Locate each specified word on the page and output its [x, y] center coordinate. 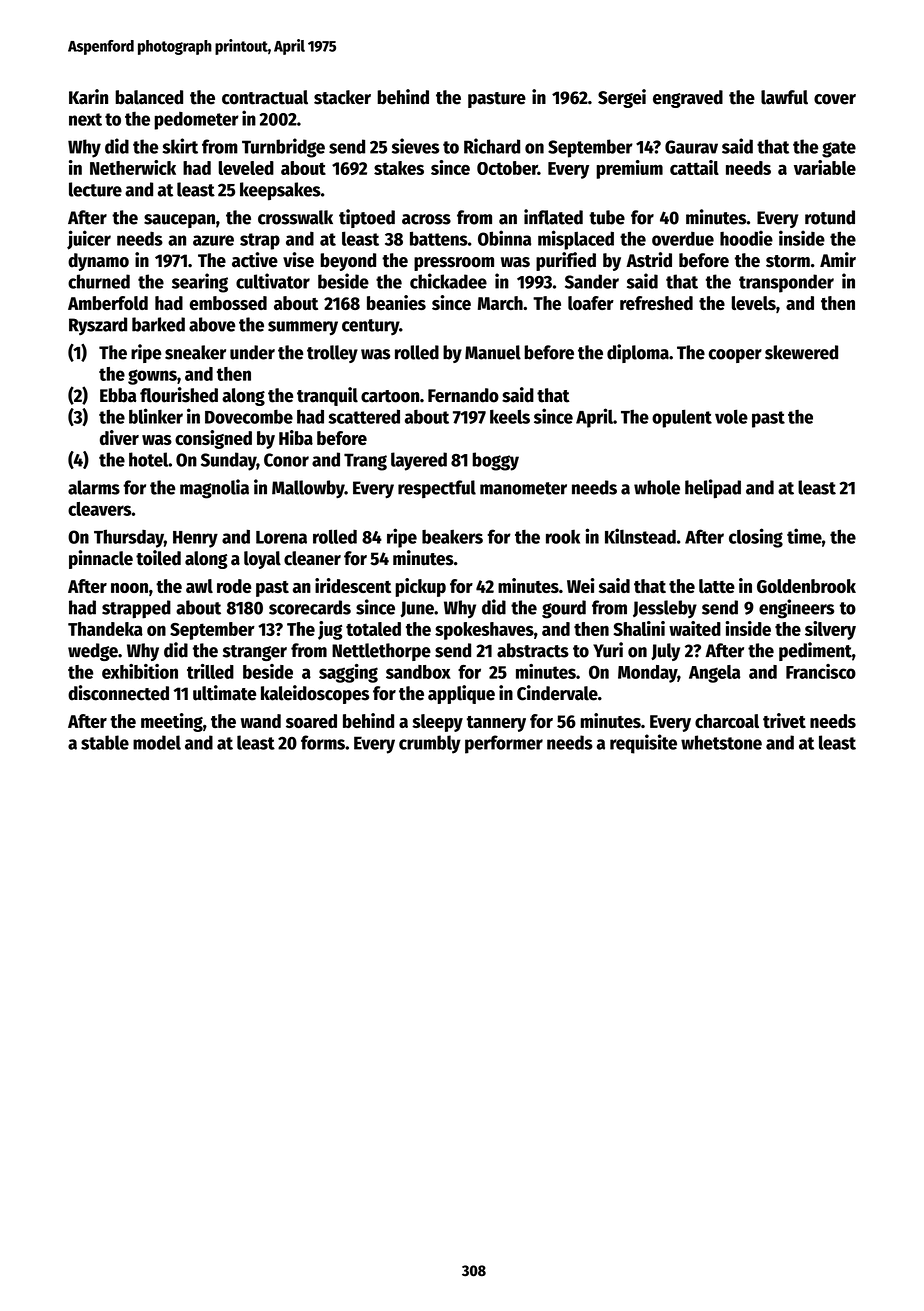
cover [835, 99]
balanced [149, 97]
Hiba [296, 437]
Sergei [622, 98]
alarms [94, 487]
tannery [496, 724]
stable [105, 742]
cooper [735, 356]
